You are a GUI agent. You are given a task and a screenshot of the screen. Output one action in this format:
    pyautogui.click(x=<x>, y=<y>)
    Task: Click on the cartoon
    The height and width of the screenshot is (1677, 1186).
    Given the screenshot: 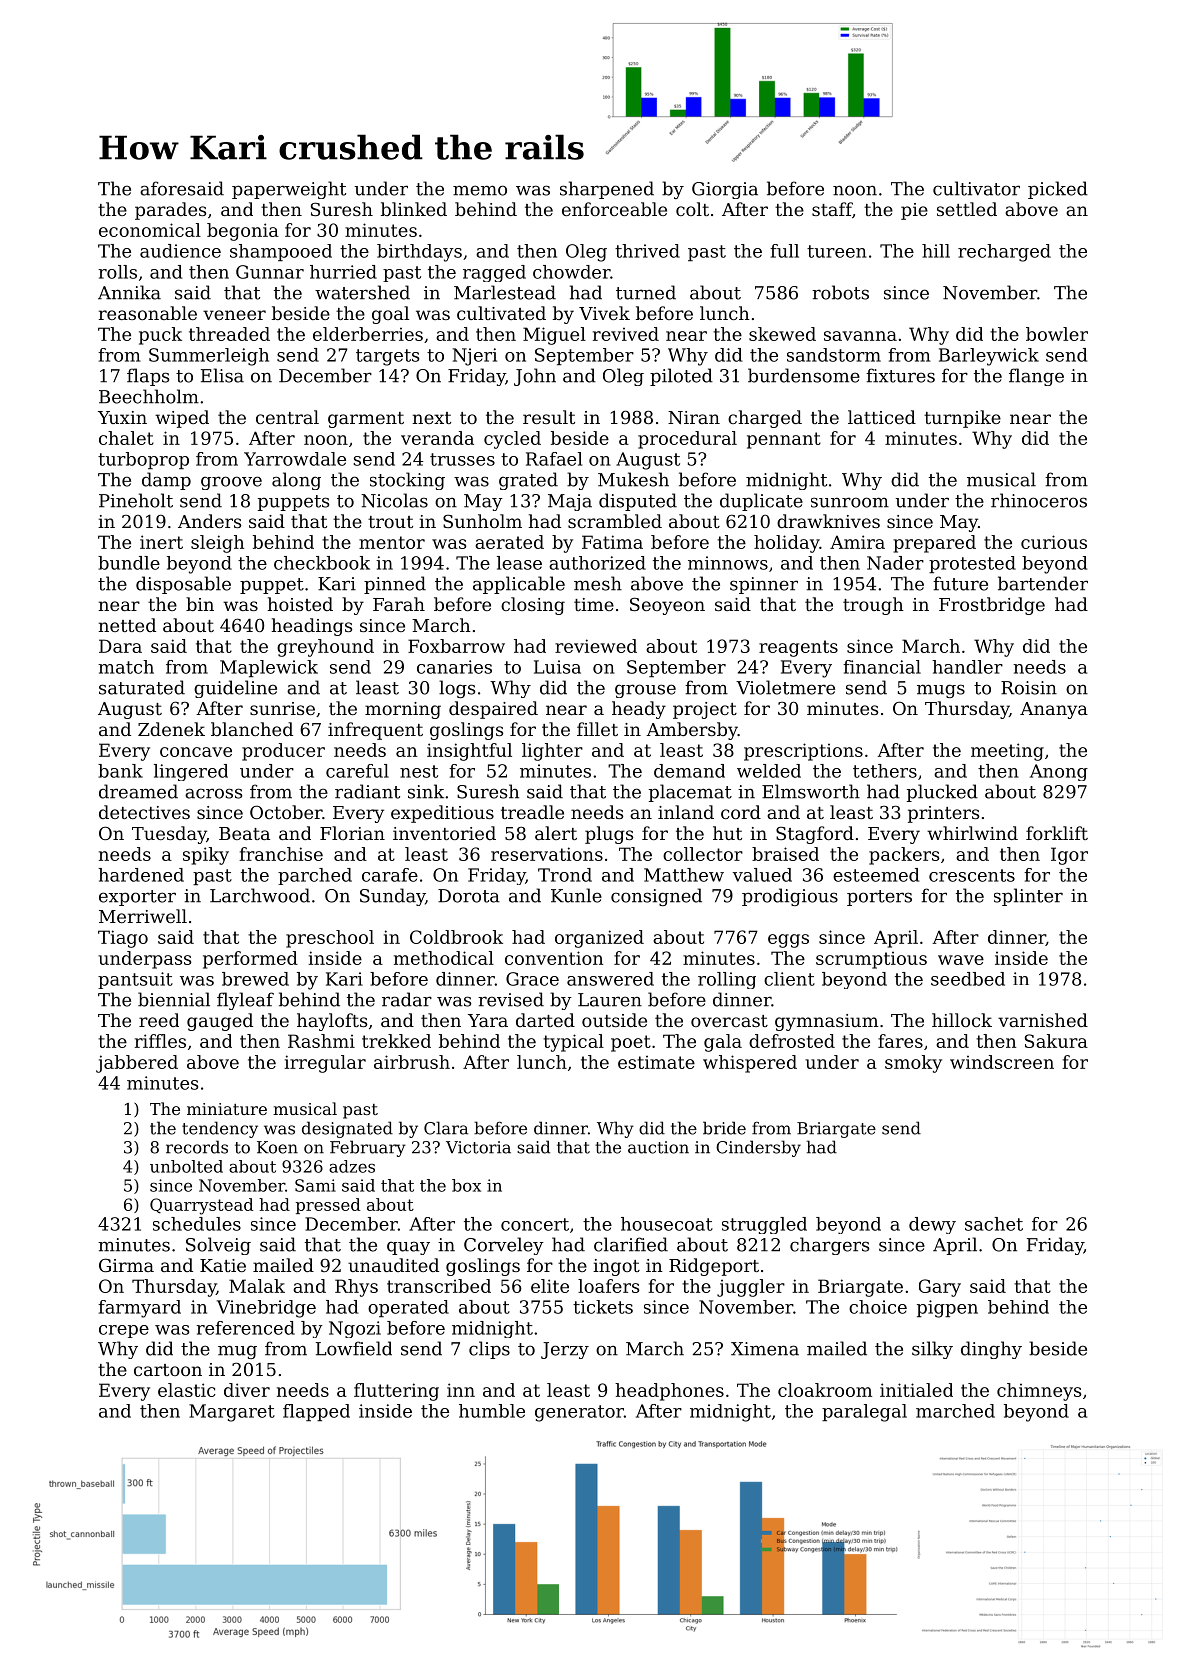 What is the action you would take?
    pyautogui.click(x=168, y=1370)
